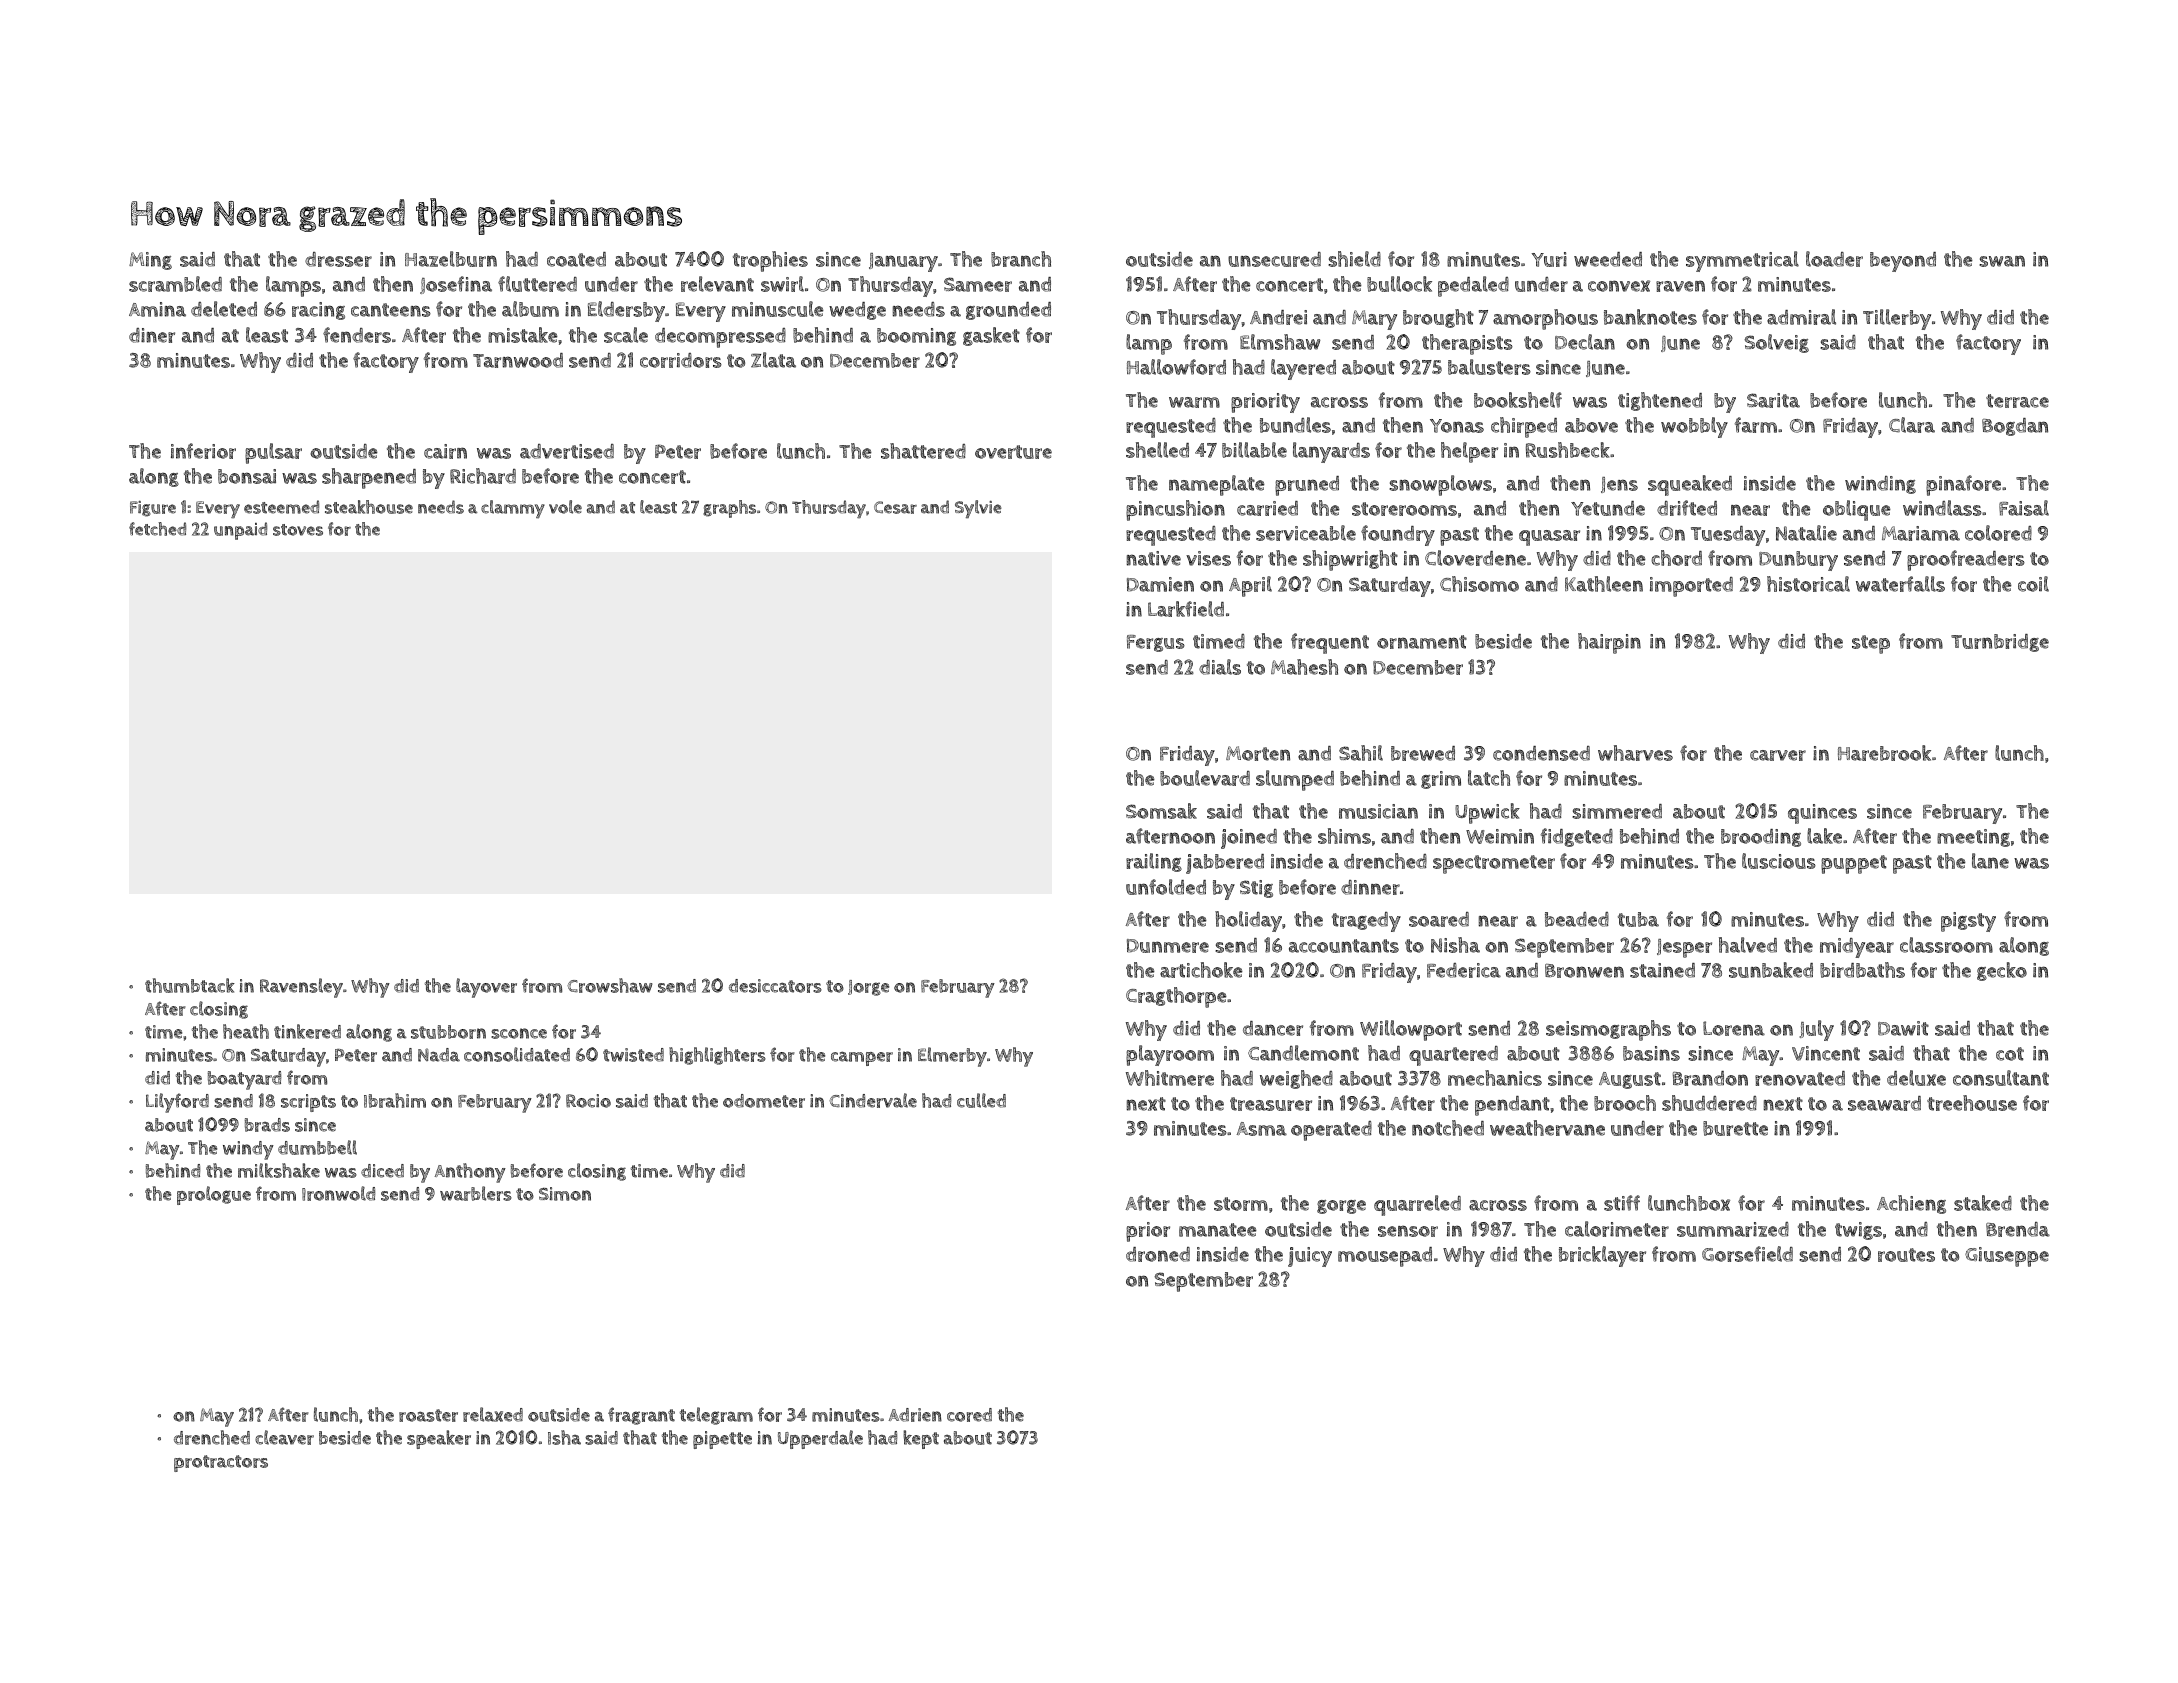 The height and width of the document is (1683, 2178). What do you see at coordinates (1186, 609) in the document?
I see `Larkfield` at bounding box center [1186, 609].
